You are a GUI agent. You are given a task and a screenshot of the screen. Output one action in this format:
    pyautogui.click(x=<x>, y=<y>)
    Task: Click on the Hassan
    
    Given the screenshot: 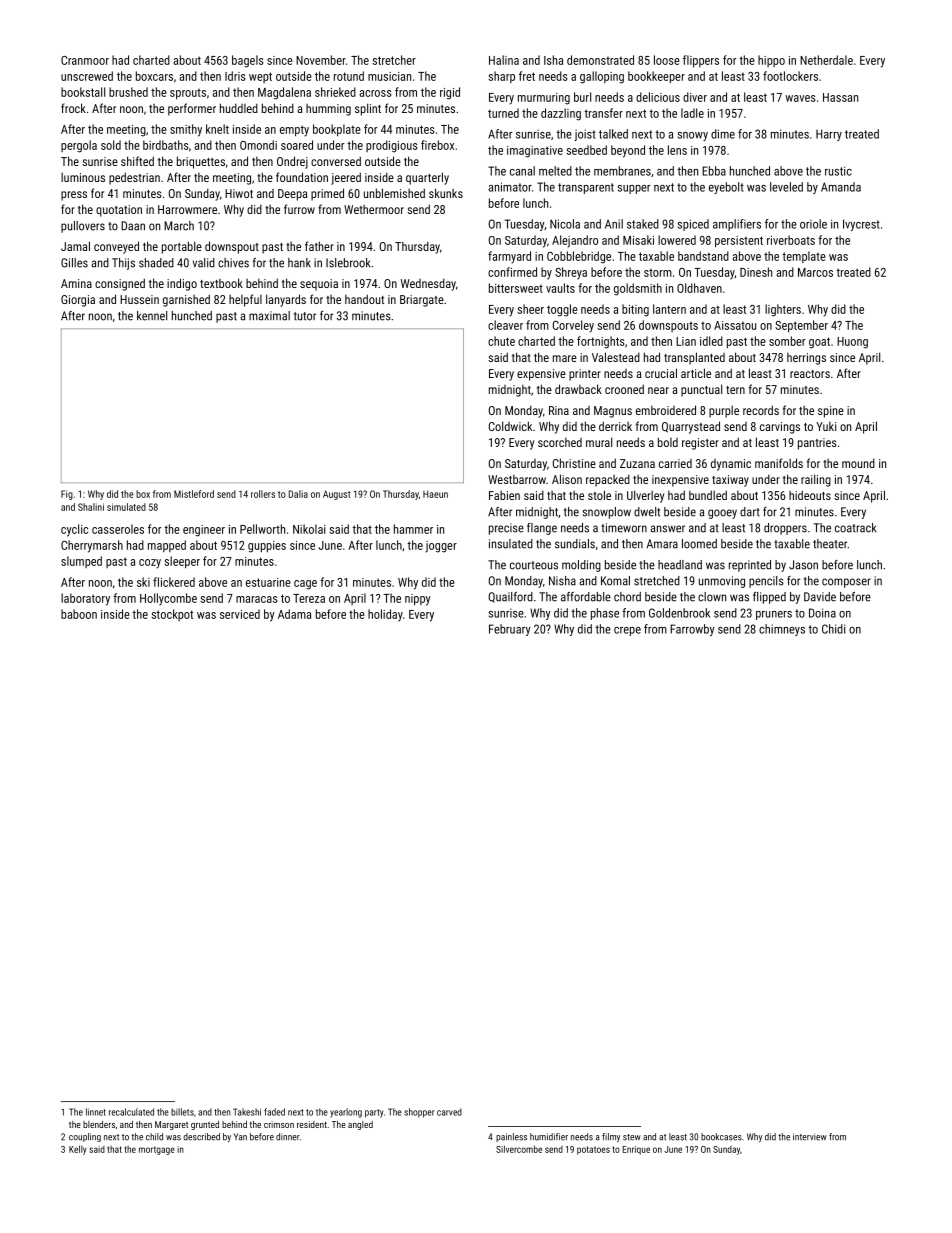 What is the action you would take?
    pyautogui.click(x=840, y=97)
